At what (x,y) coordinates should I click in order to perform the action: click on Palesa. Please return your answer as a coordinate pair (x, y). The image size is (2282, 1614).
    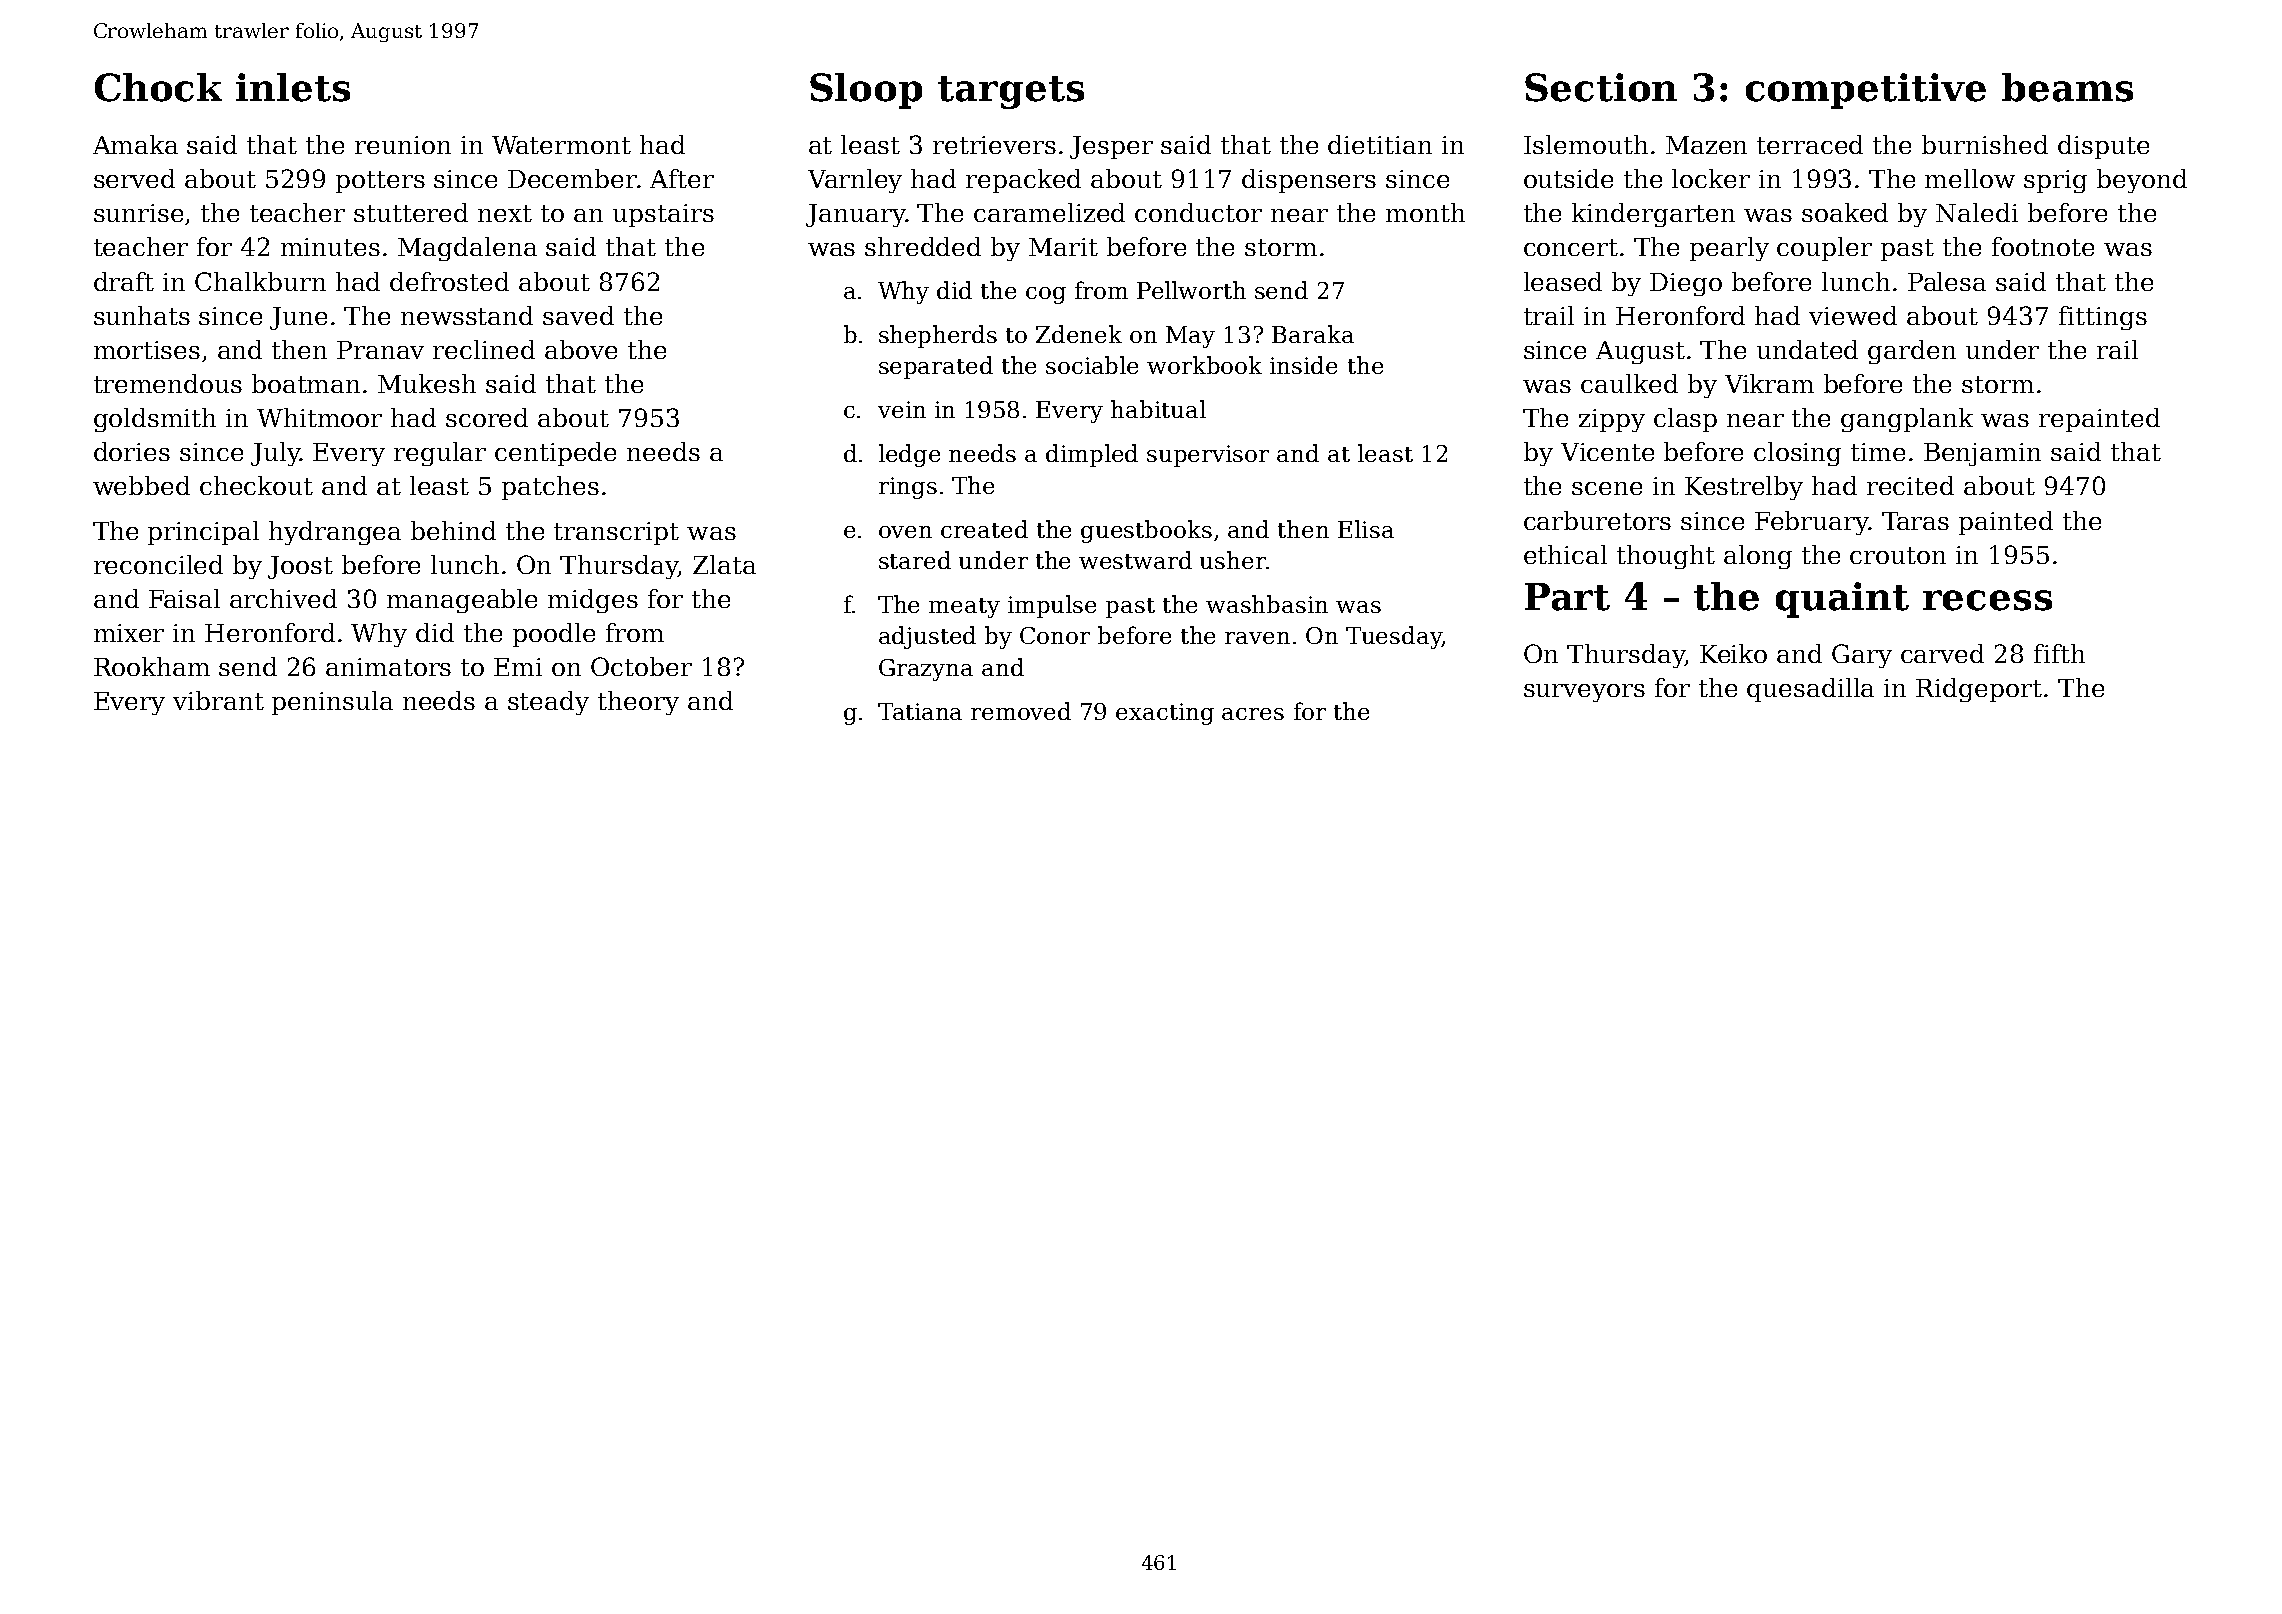
    Looking at the image, I should click on (1947, 281).
